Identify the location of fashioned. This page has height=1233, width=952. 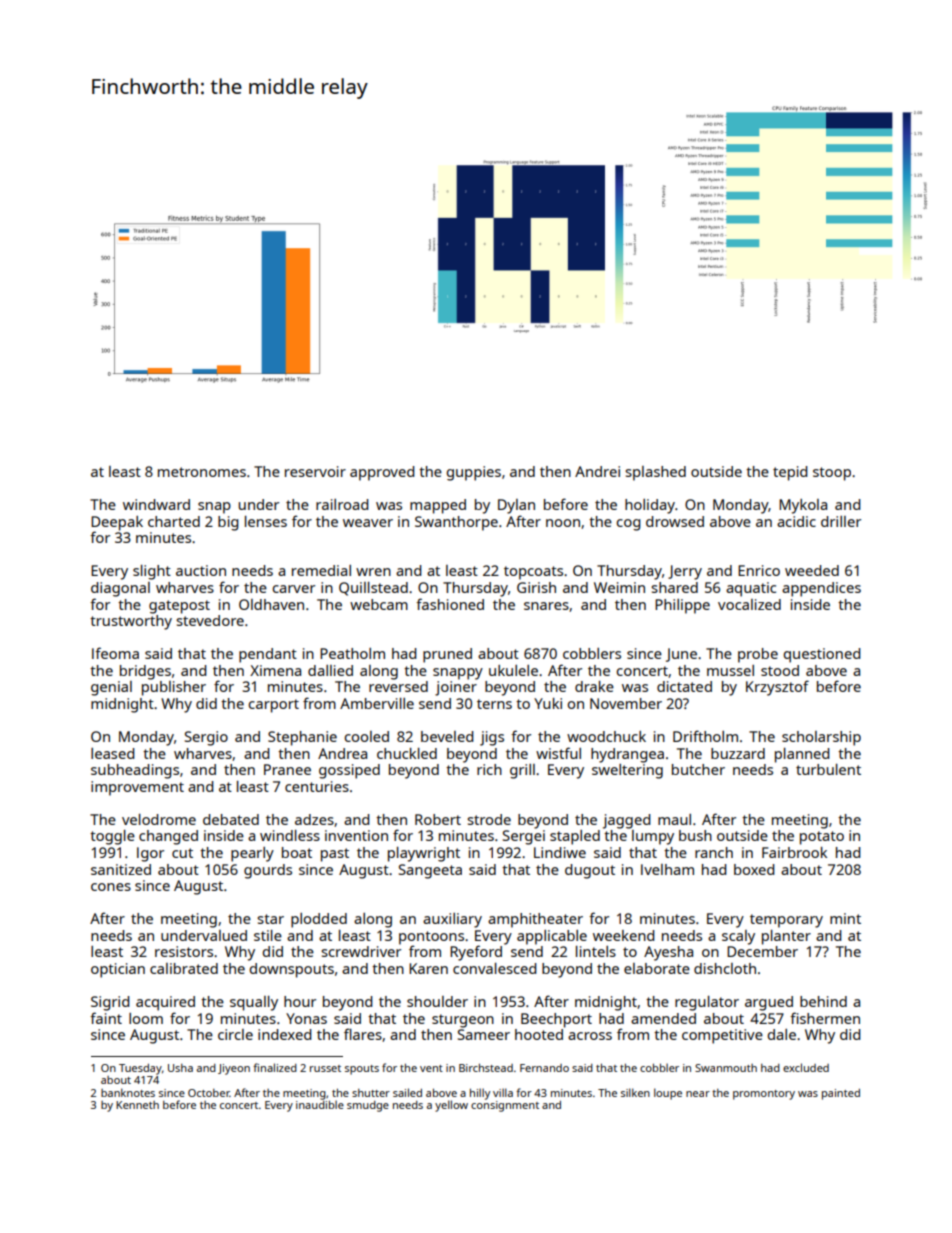
(450, 604).
